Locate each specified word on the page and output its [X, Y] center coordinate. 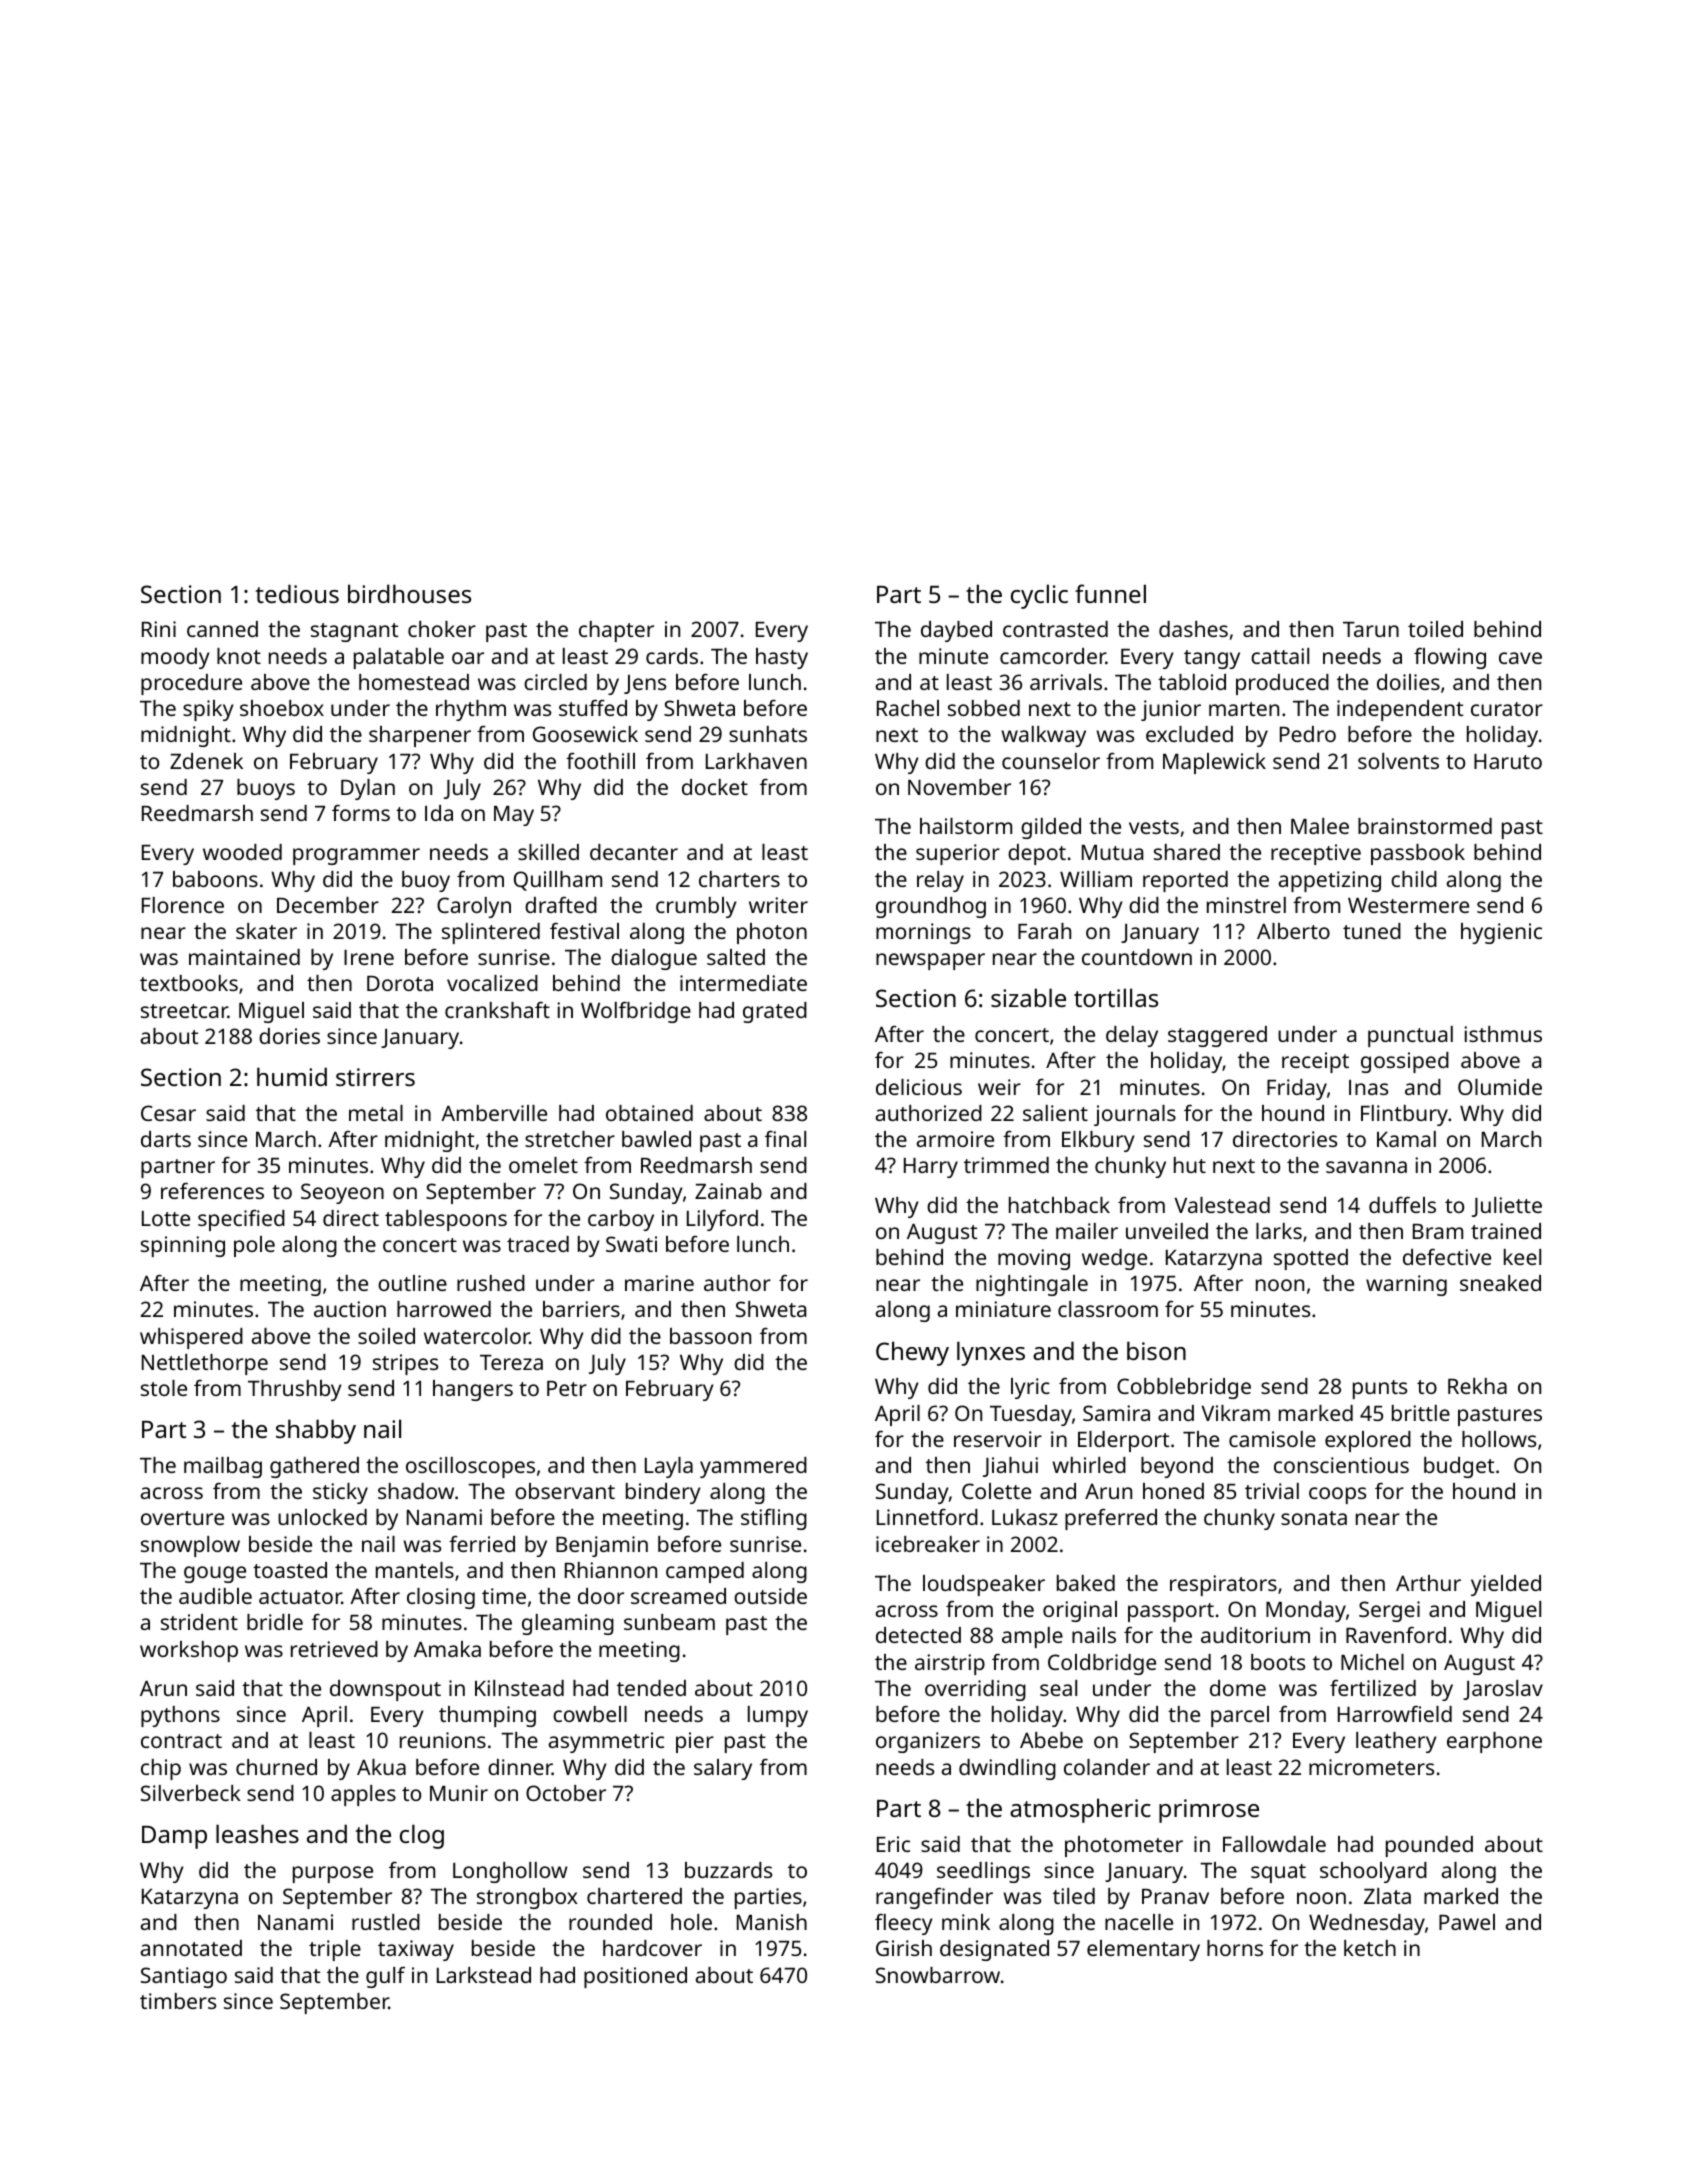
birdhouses [409, 593]
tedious [297, 593]
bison [1156, 1350]
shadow [416, 1491]
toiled [1435, 629]
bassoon [710, 1336]
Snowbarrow [938, 1975]
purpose [333, 1874]
